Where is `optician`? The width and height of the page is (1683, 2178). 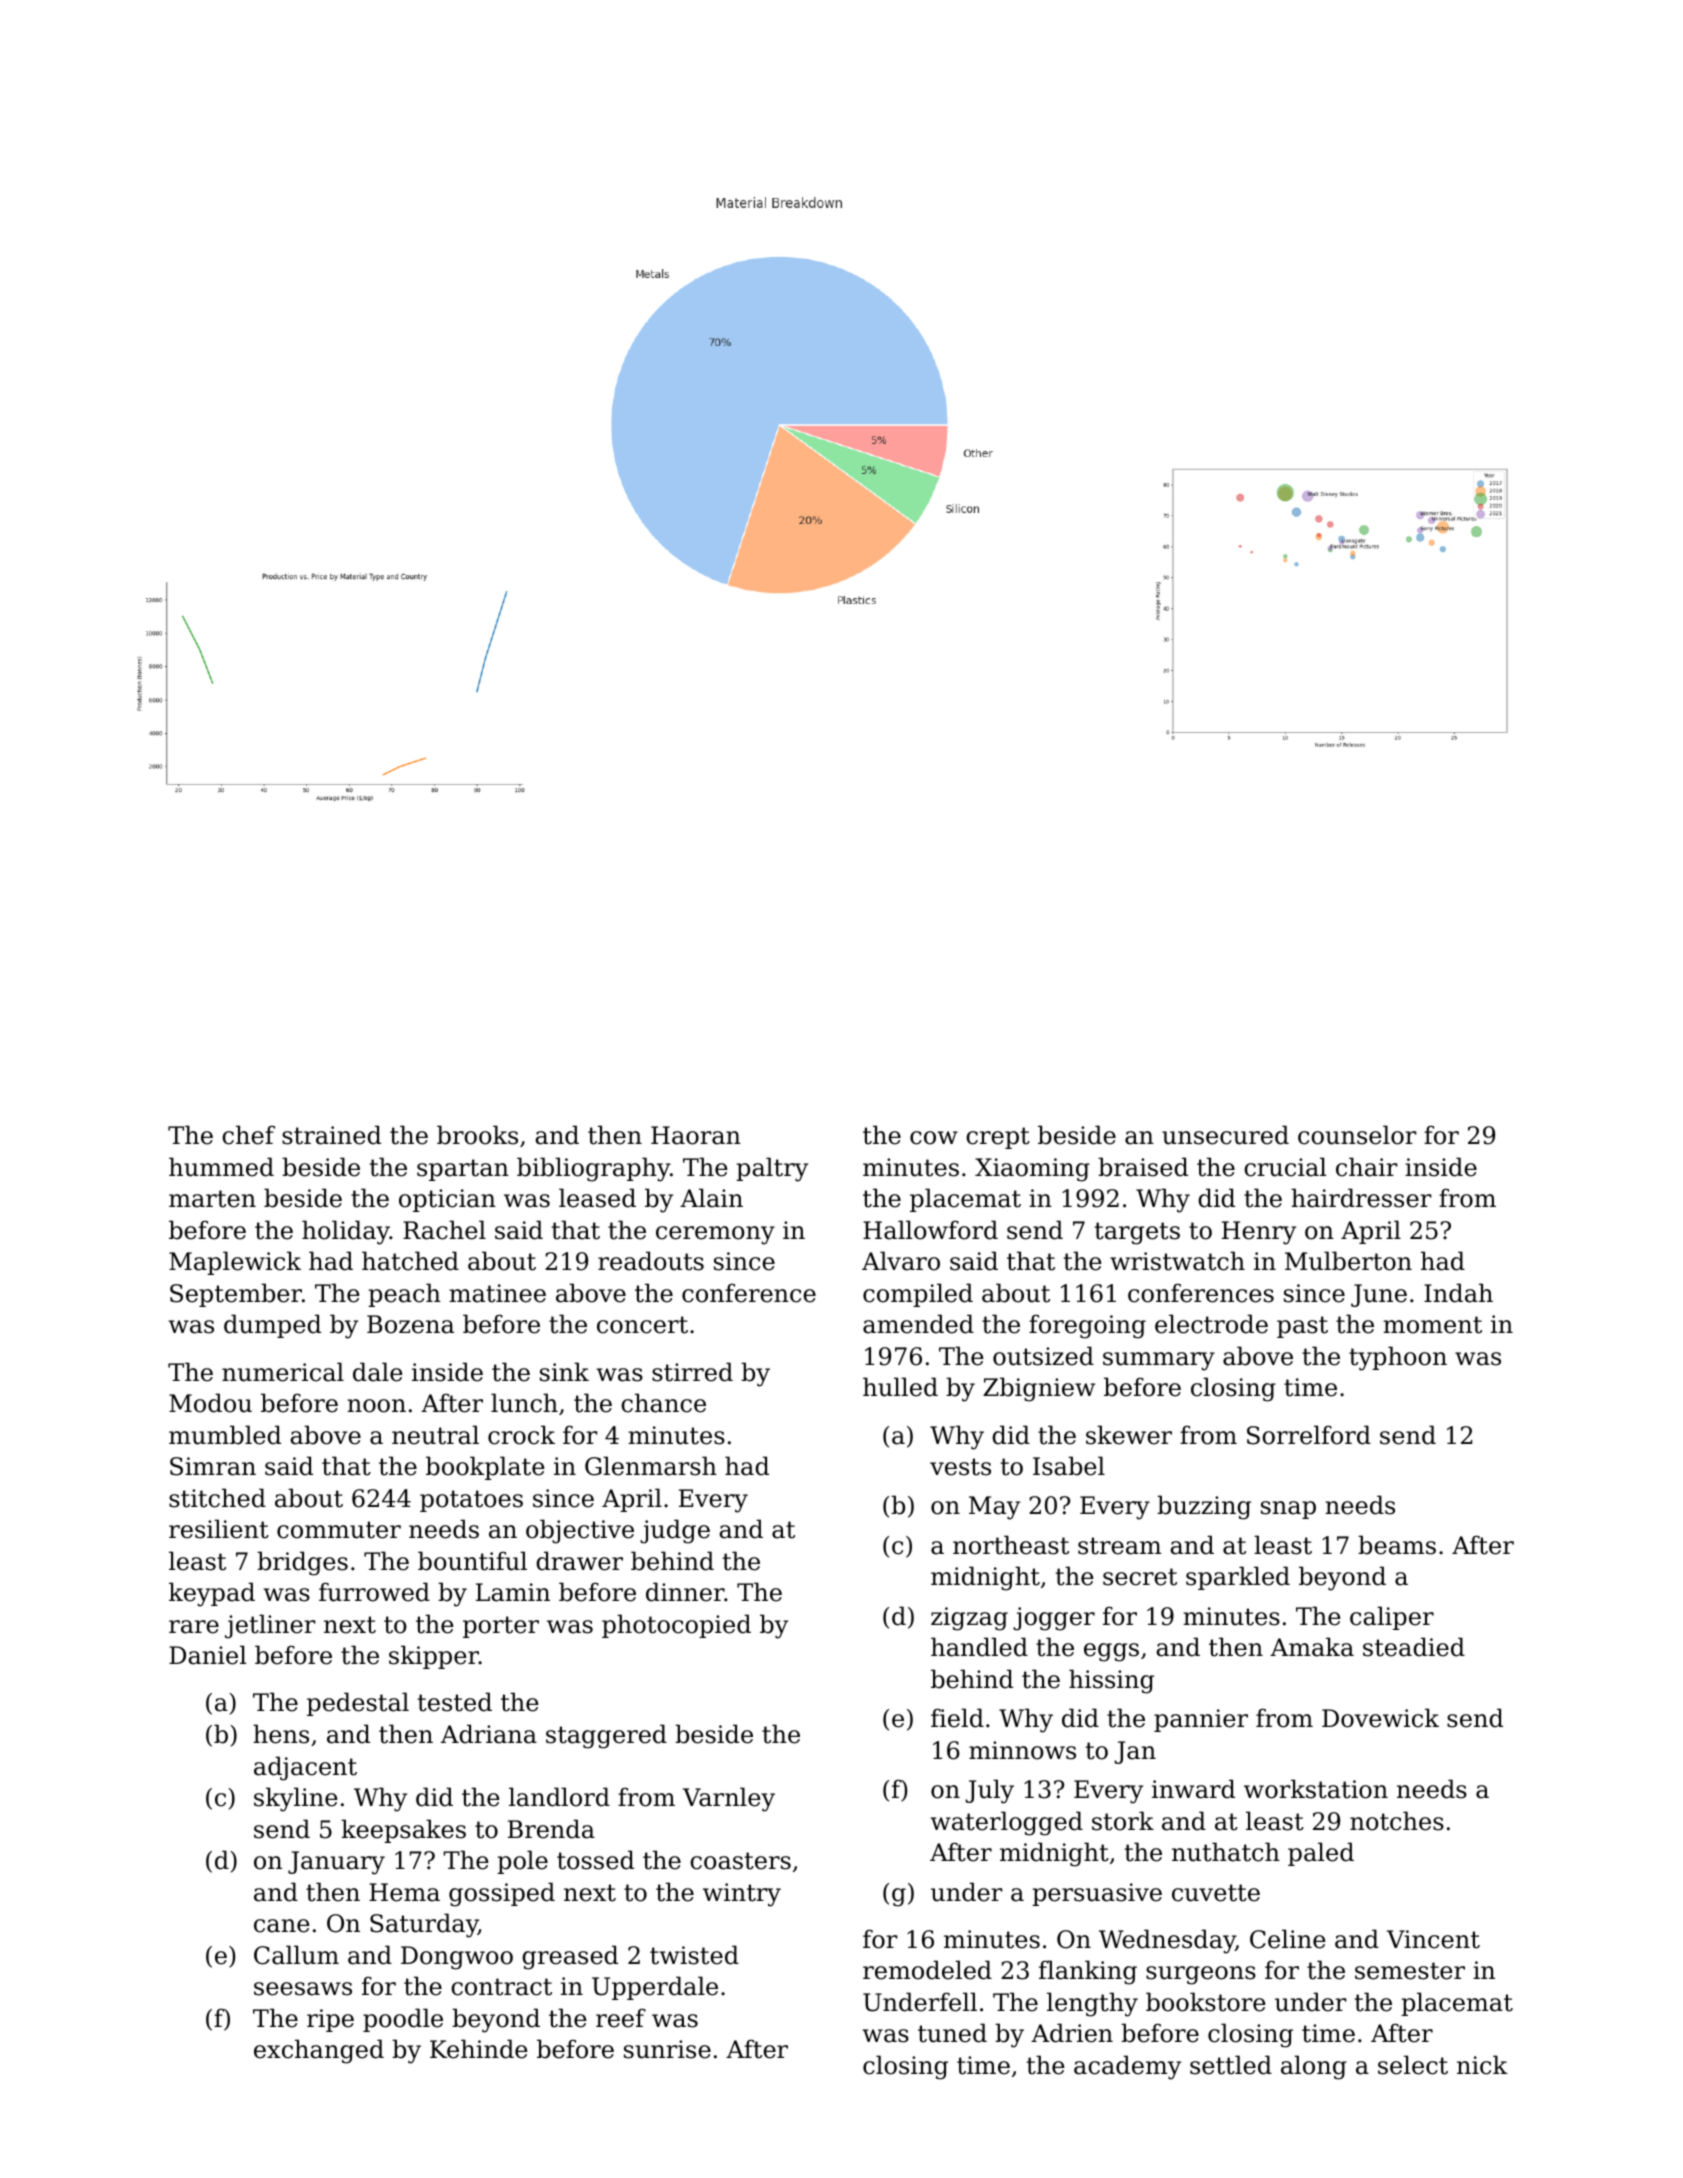
optician is located at coordinates (447, 1200).
